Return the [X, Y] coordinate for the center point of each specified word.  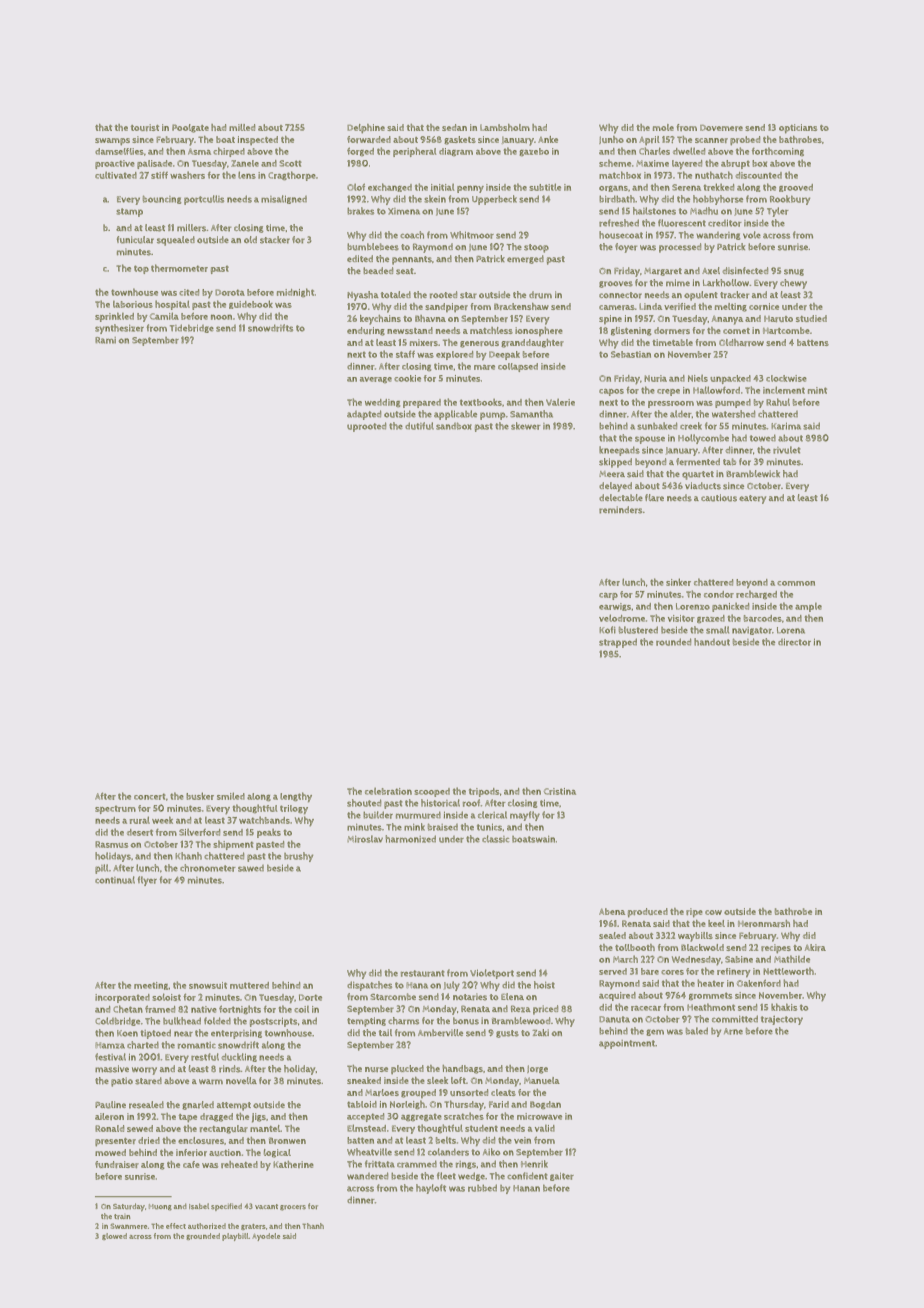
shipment [233, 845]
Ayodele [266, 1237]
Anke [548, 139]
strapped [618, 643]
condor [719, 594]
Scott [290, 163]
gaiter [562, 1177]
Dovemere [721, 128]
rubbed [482, 1188]
